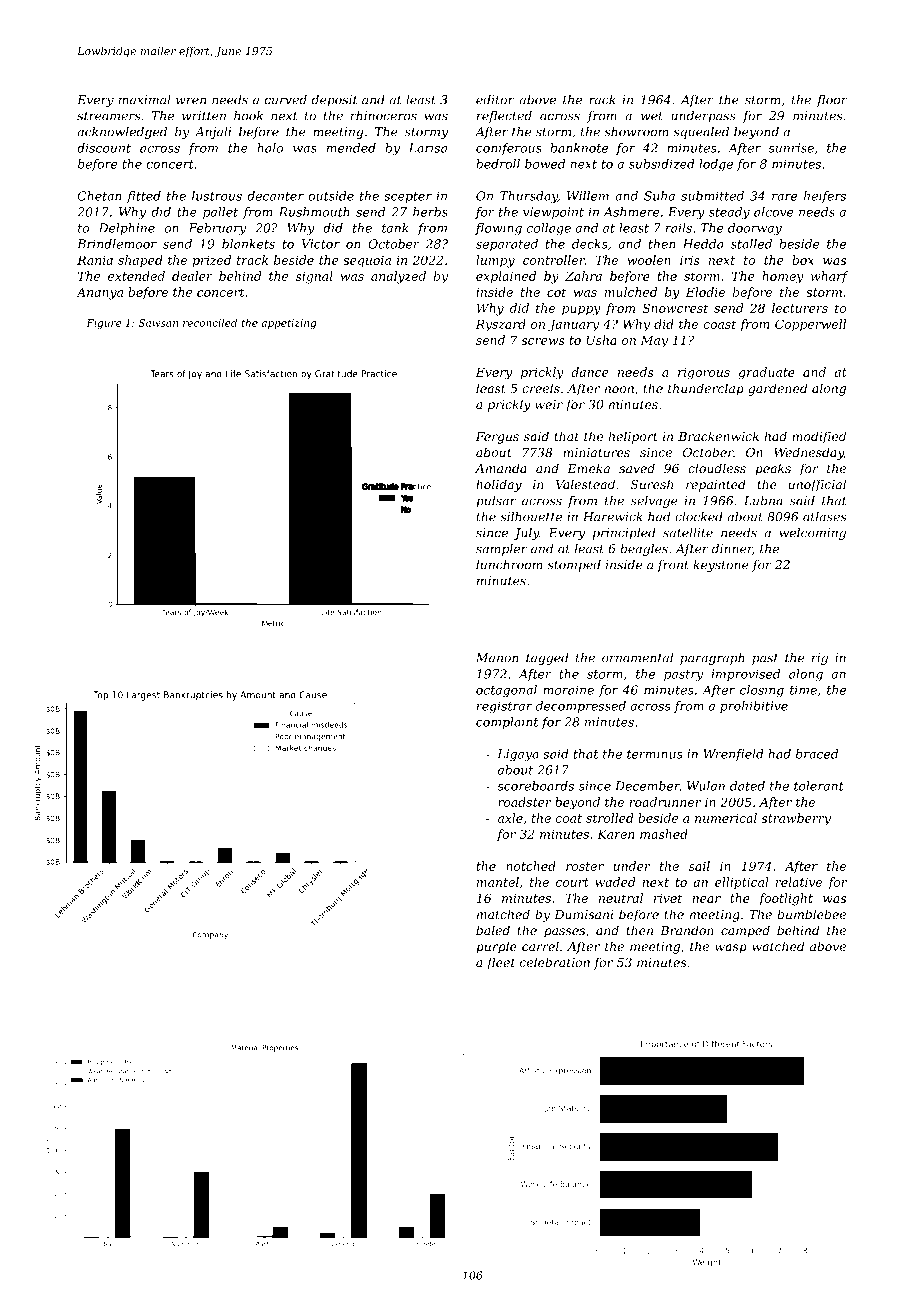 The width and height of the screenshot is (924, 1308). What do you see at coordinates (158, 323) in the screenshot?
I see `Sawsan` at bounding box center [158, 323].
